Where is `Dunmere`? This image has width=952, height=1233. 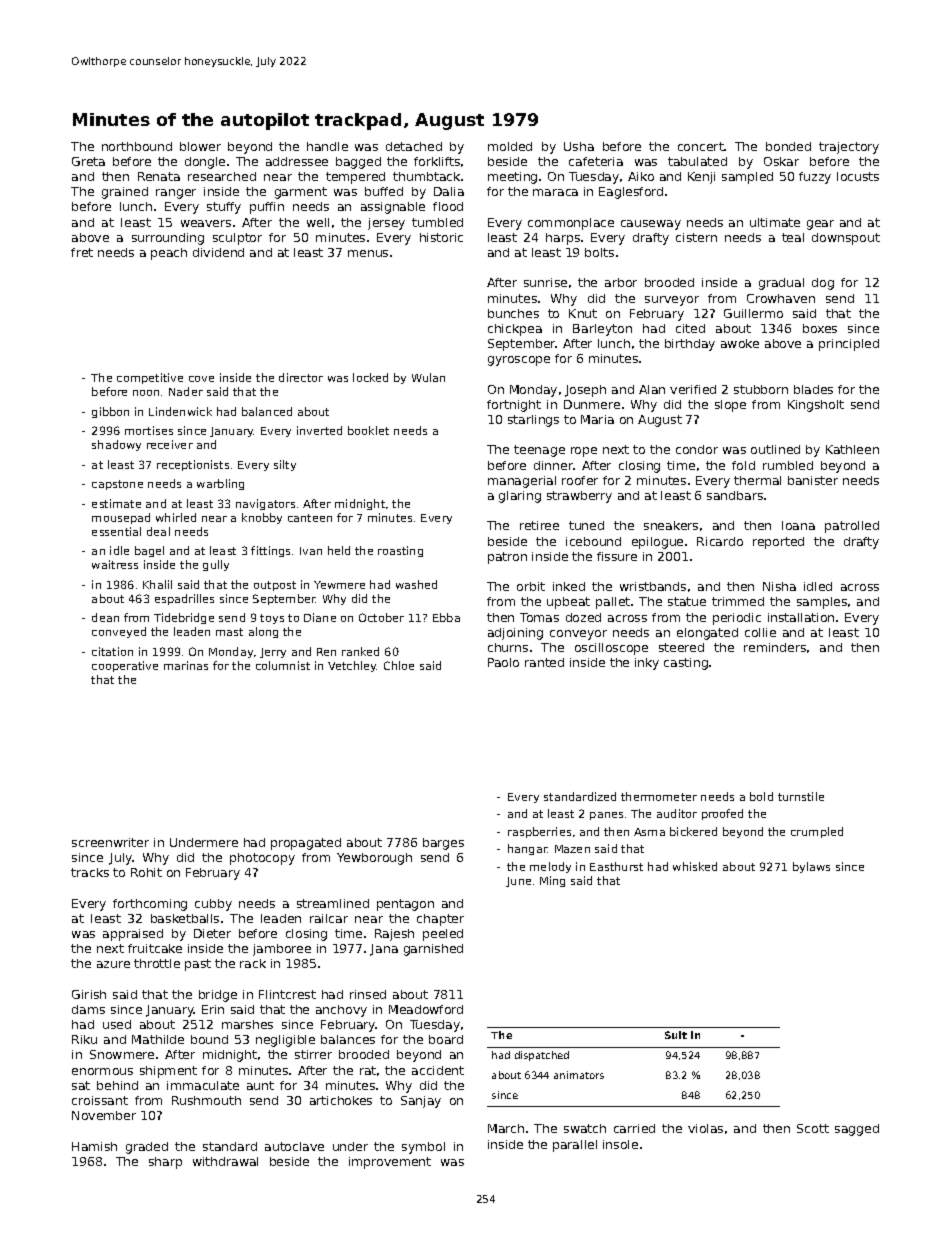 Dunmere is located at coordinates (592, 404).
